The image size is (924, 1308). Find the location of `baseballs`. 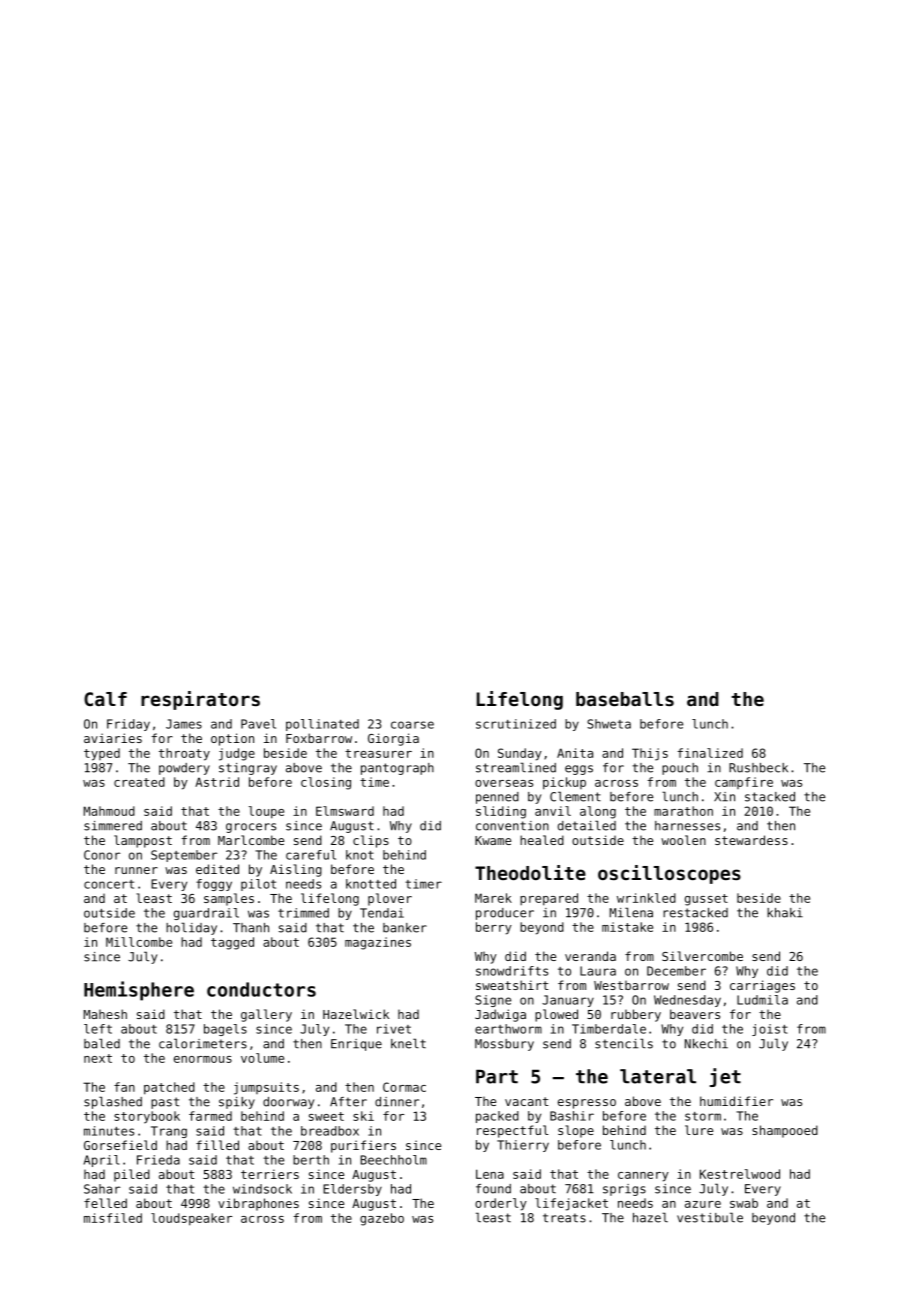

baseballs is located at coordinates (625, 699).
